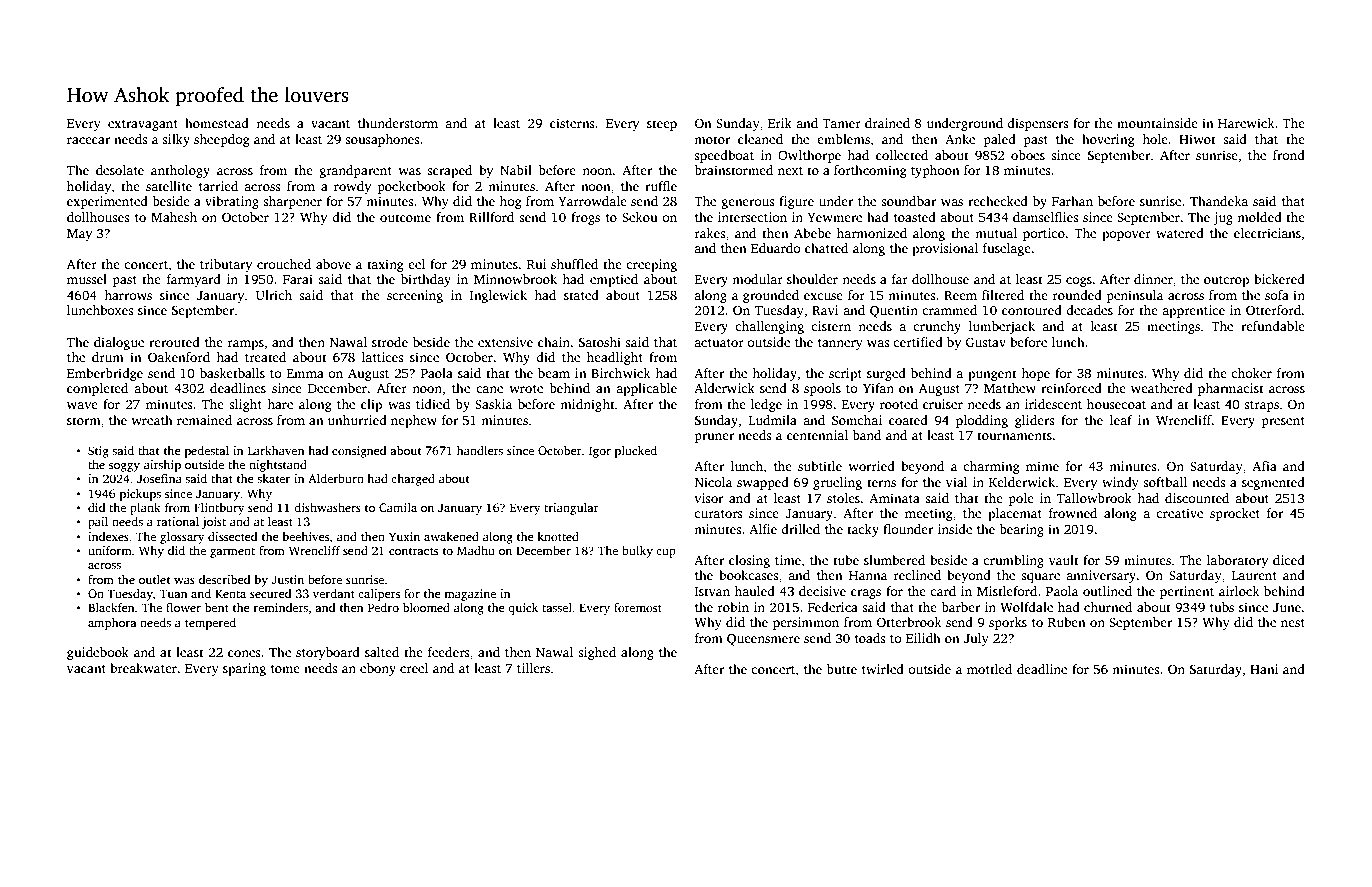  I want to click on stated, so click(581, 295).
